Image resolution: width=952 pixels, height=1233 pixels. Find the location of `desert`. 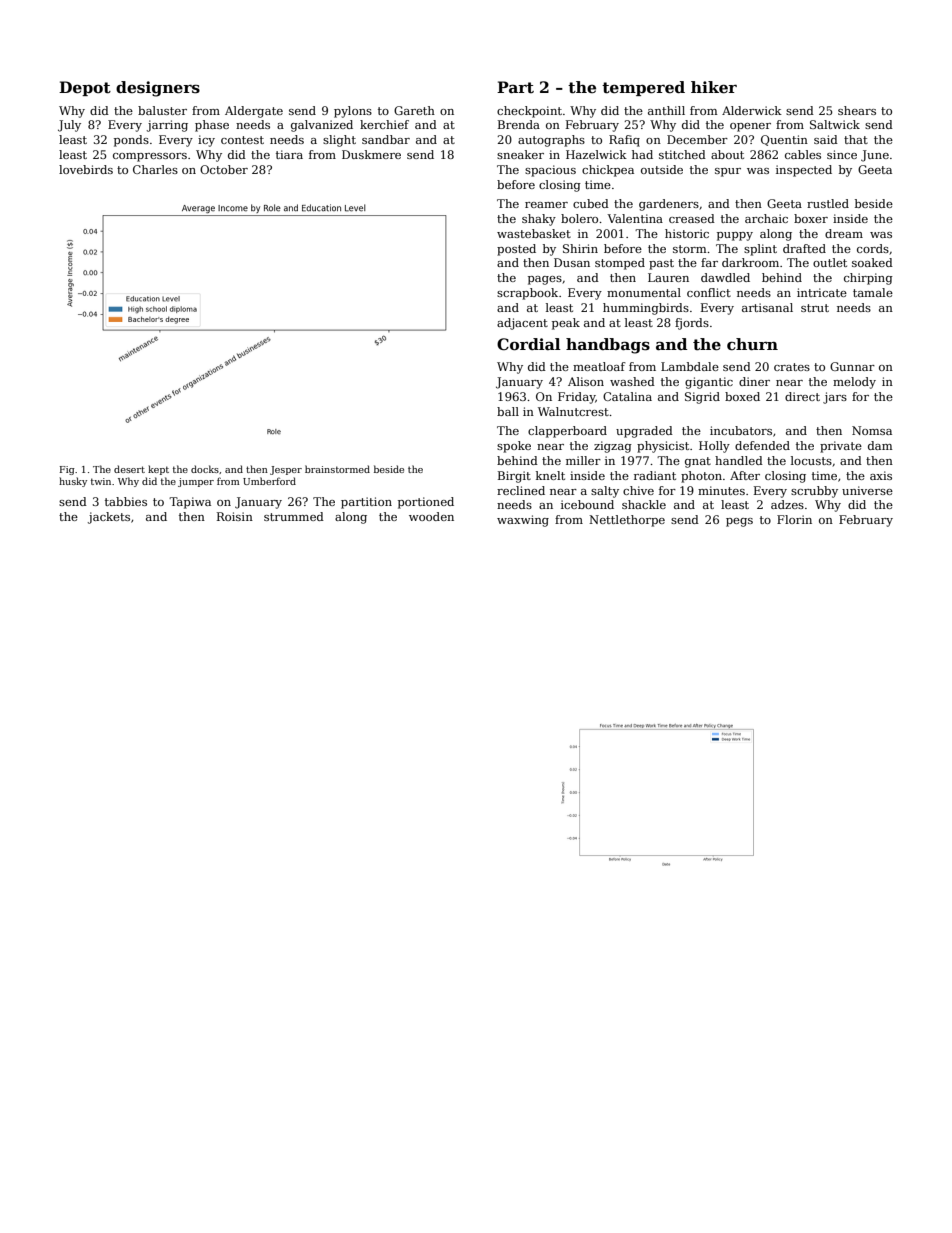

desert is located at coordinates (129, 469).
